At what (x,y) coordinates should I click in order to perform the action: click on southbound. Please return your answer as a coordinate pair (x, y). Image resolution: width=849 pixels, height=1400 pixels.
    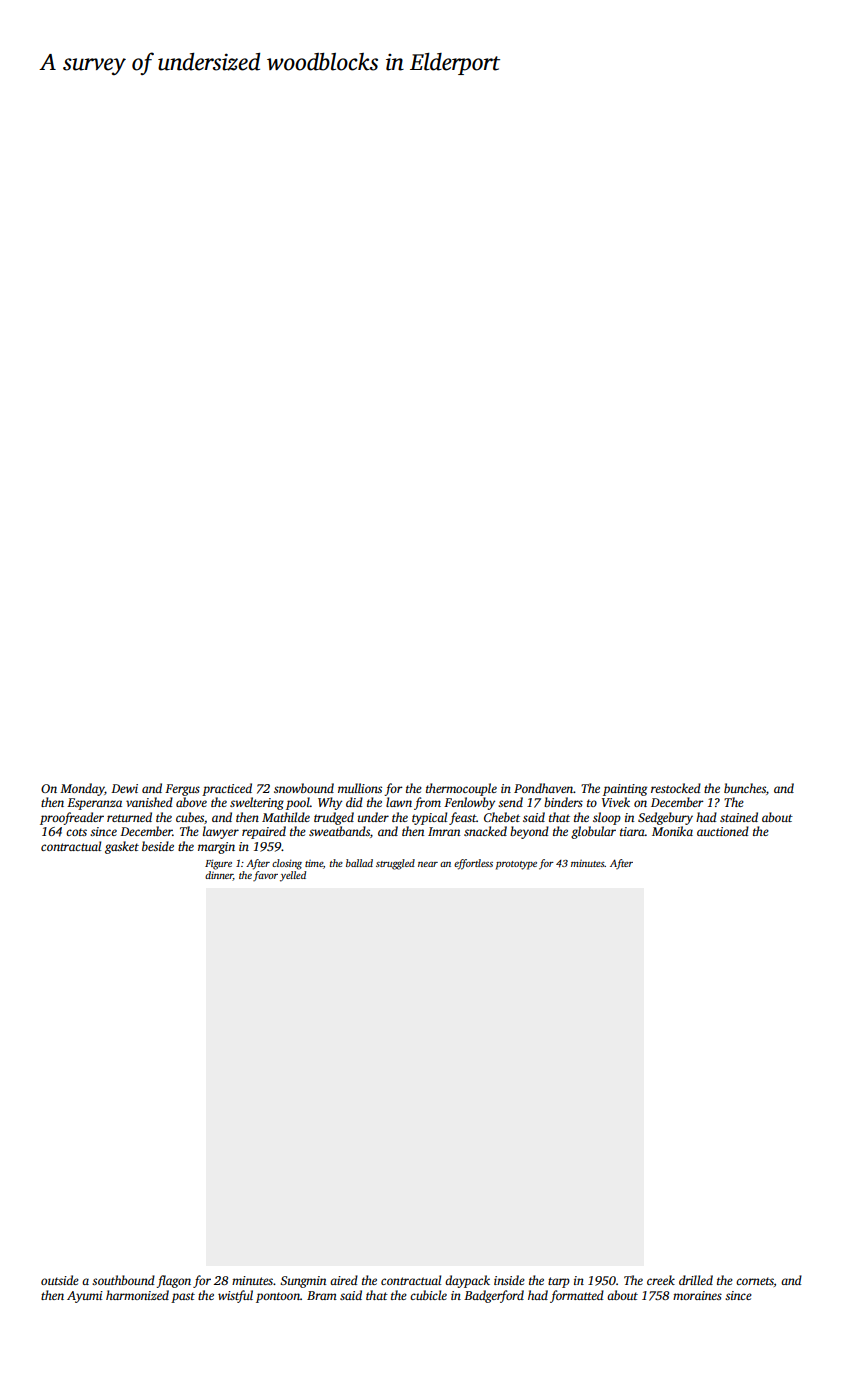
    Looking at the image, I should click on (123, 1280).
